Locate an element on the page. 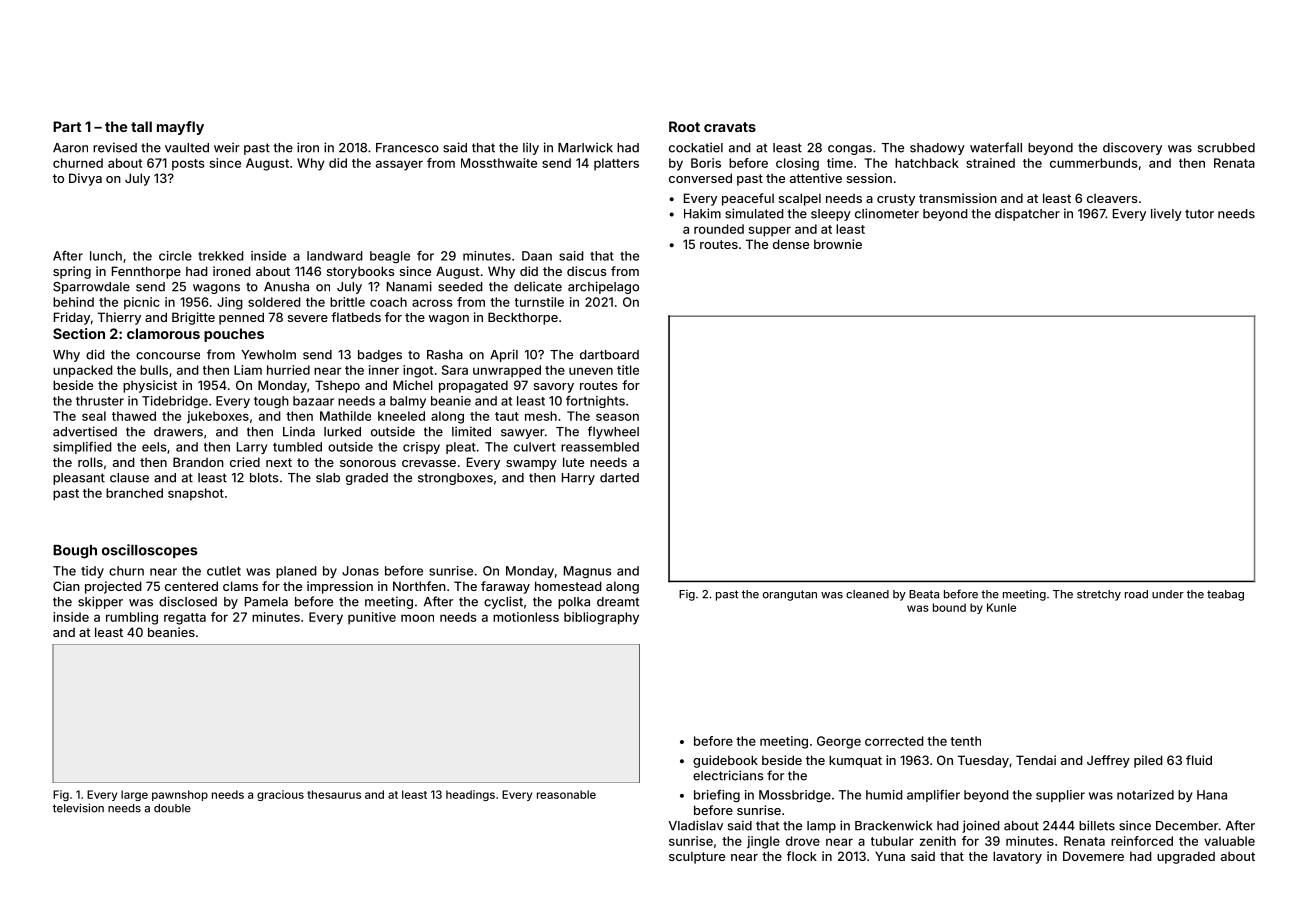  darted is located at coordinates (619, 478).
